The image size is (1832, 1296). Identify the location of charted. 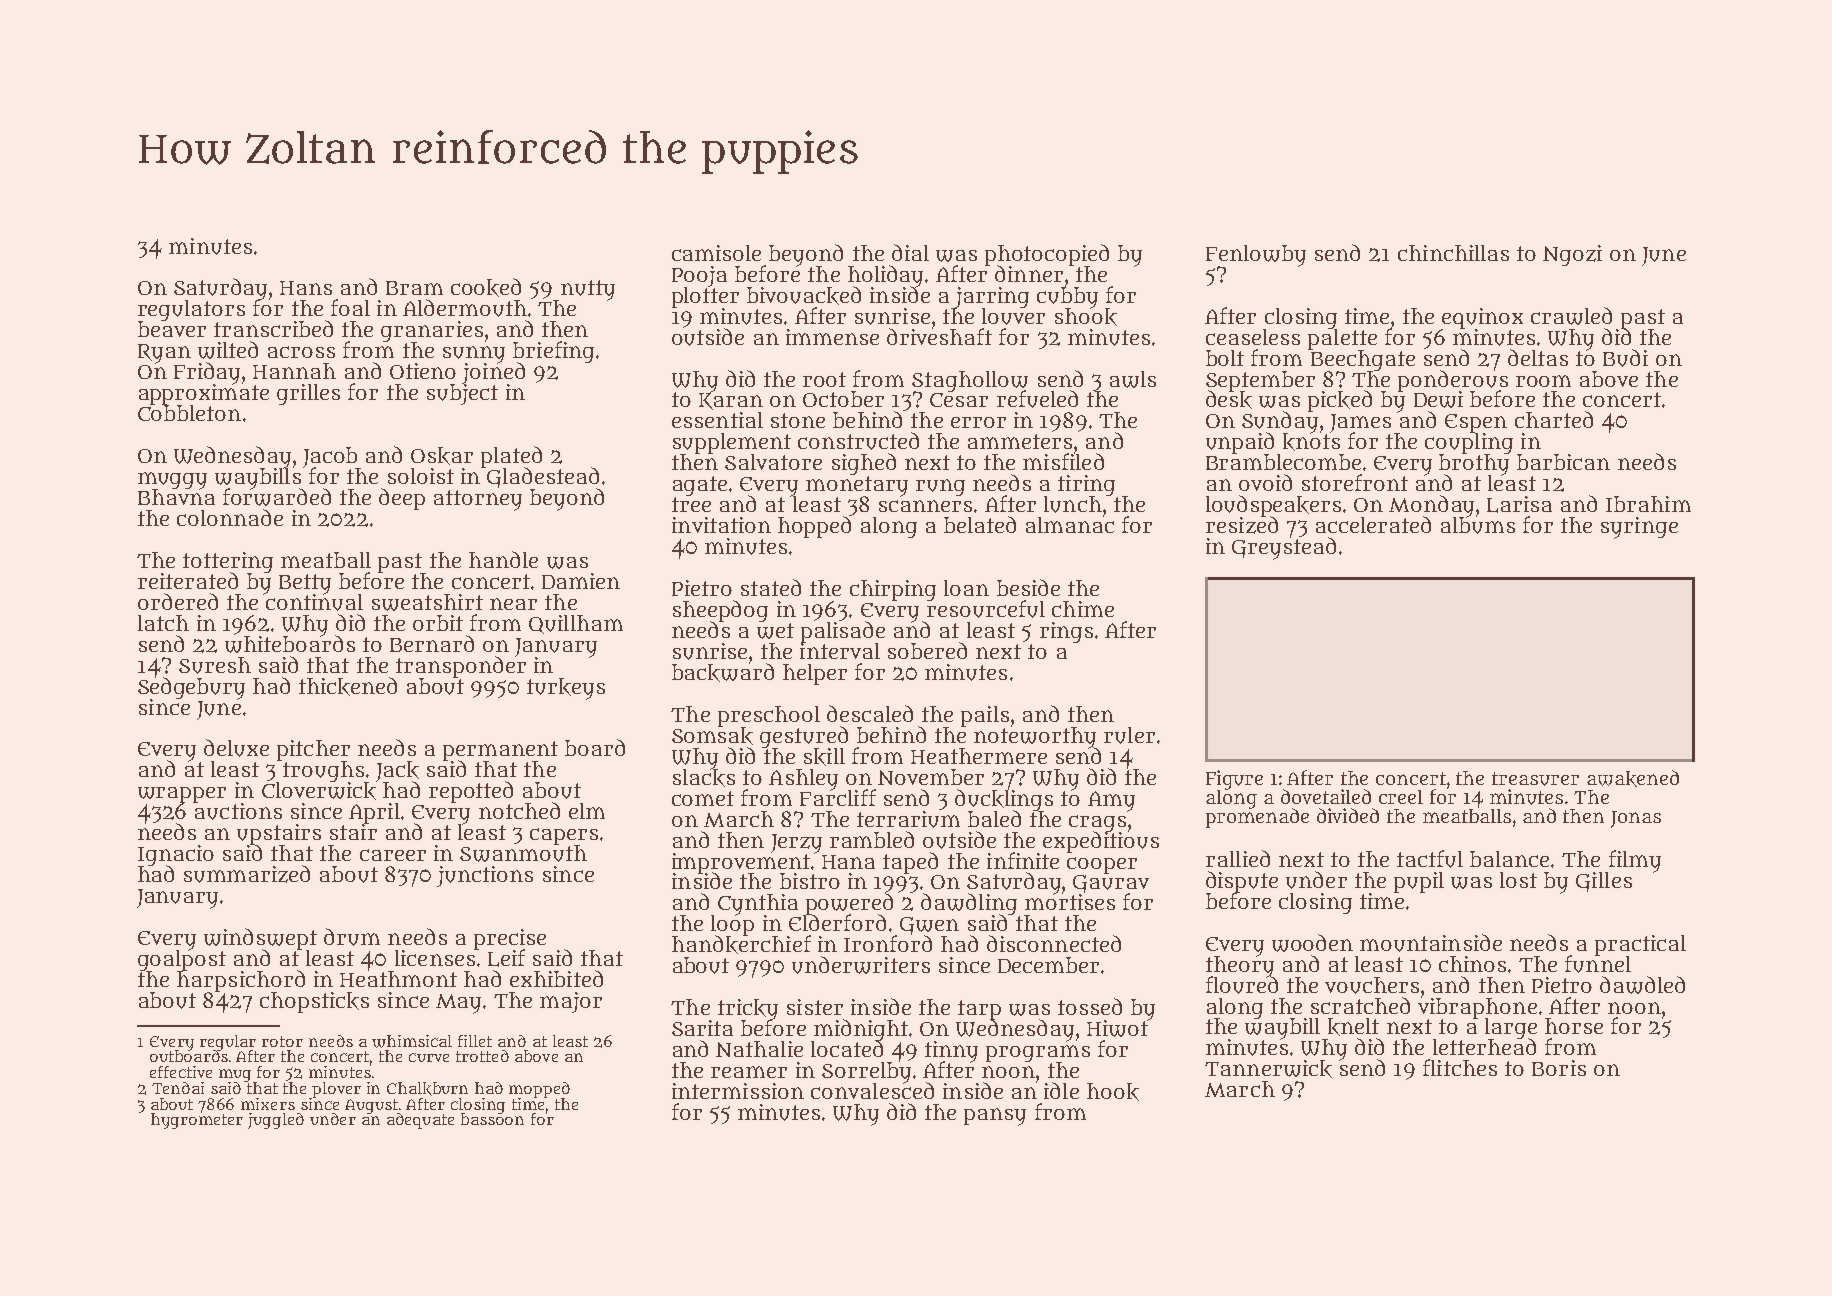
(1554, 419).
